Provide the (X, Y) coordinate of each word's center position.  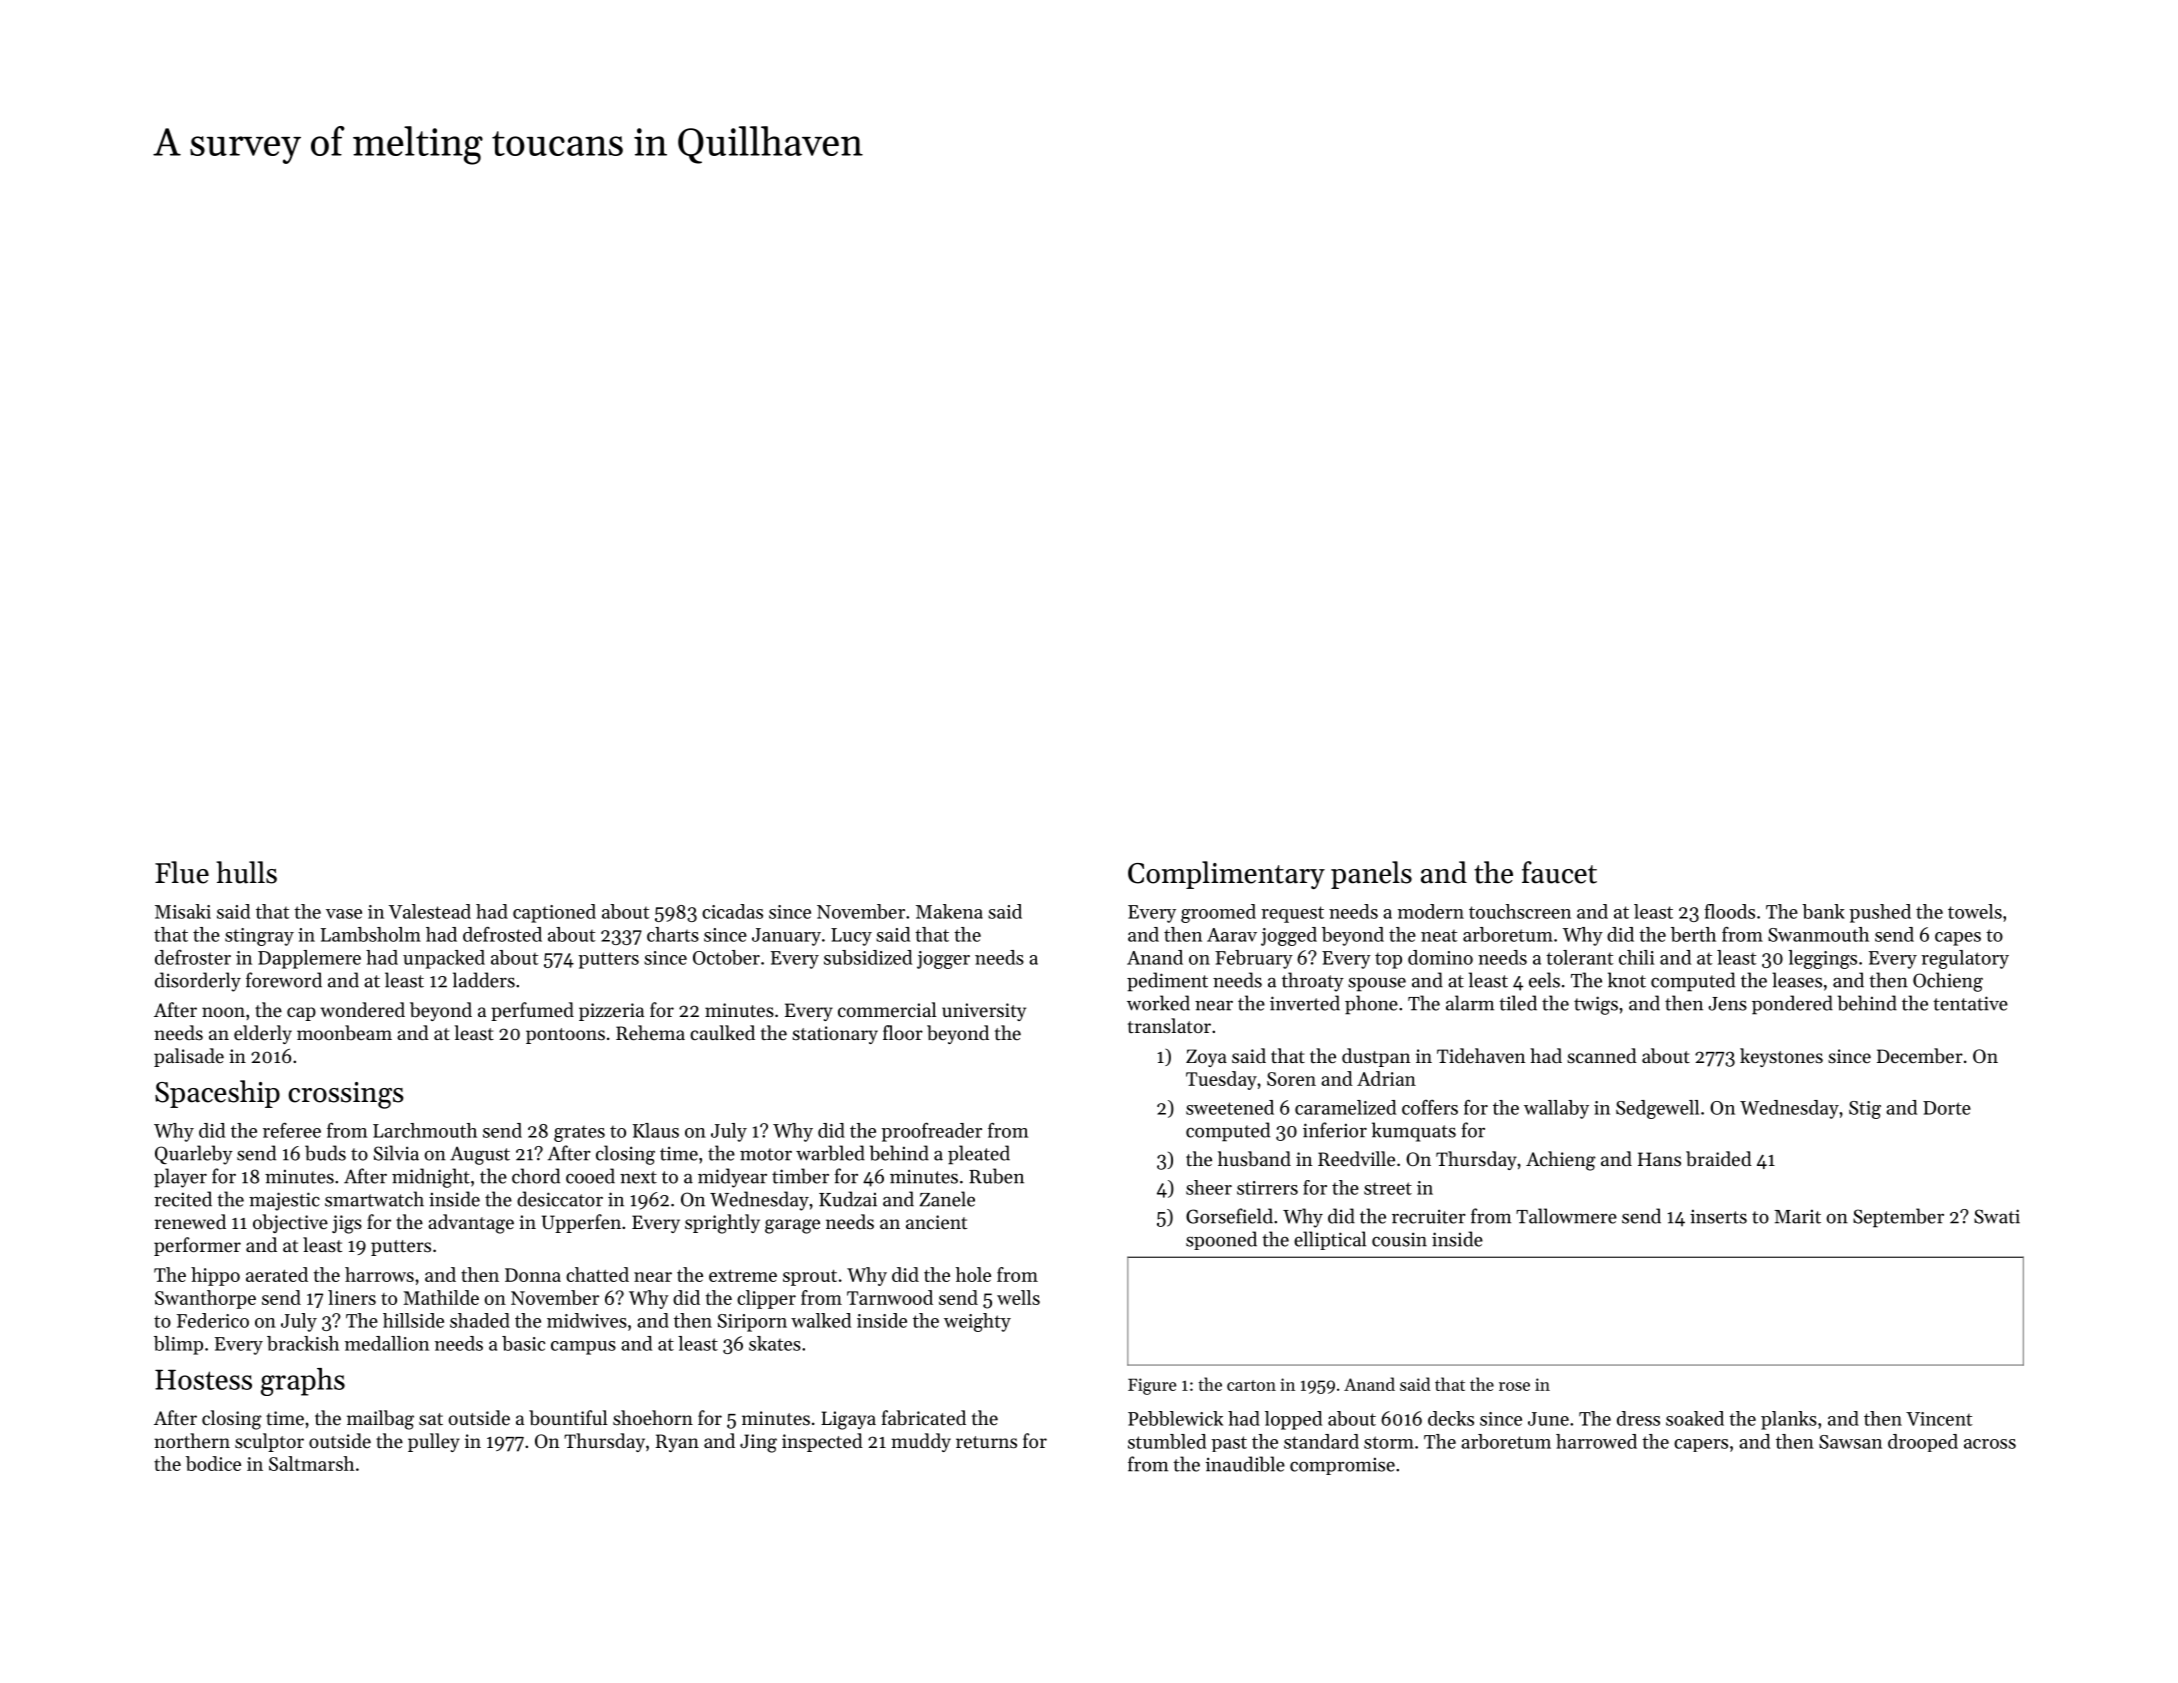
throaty (1313, 982)
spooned (1221, 1240)
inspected (822, 1442)
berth (1693, 934)
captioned (554, 913)
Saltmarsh (311, 1463)
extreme (743, 1276)
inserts (1718, 1216)
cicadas (732, 911)
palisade (189, 1057)
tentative (1970, 1003)
